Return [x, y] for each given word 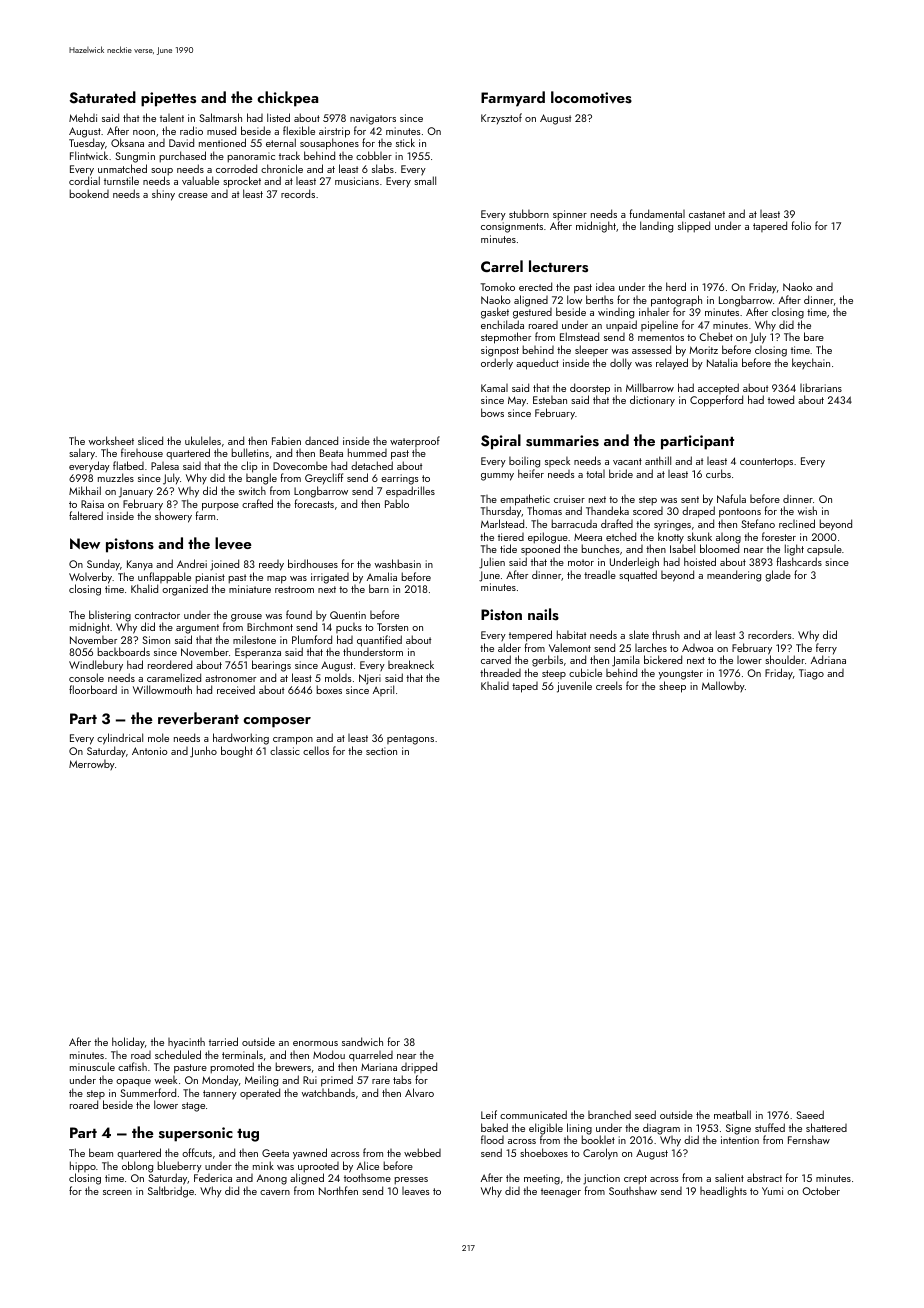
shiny [163, 195]
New [85, 543]
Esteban [550, 400]
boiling [524, 462]
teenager [561, 1193]
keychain [811, 363]
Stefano [758, 523]
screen [117, 1192]
